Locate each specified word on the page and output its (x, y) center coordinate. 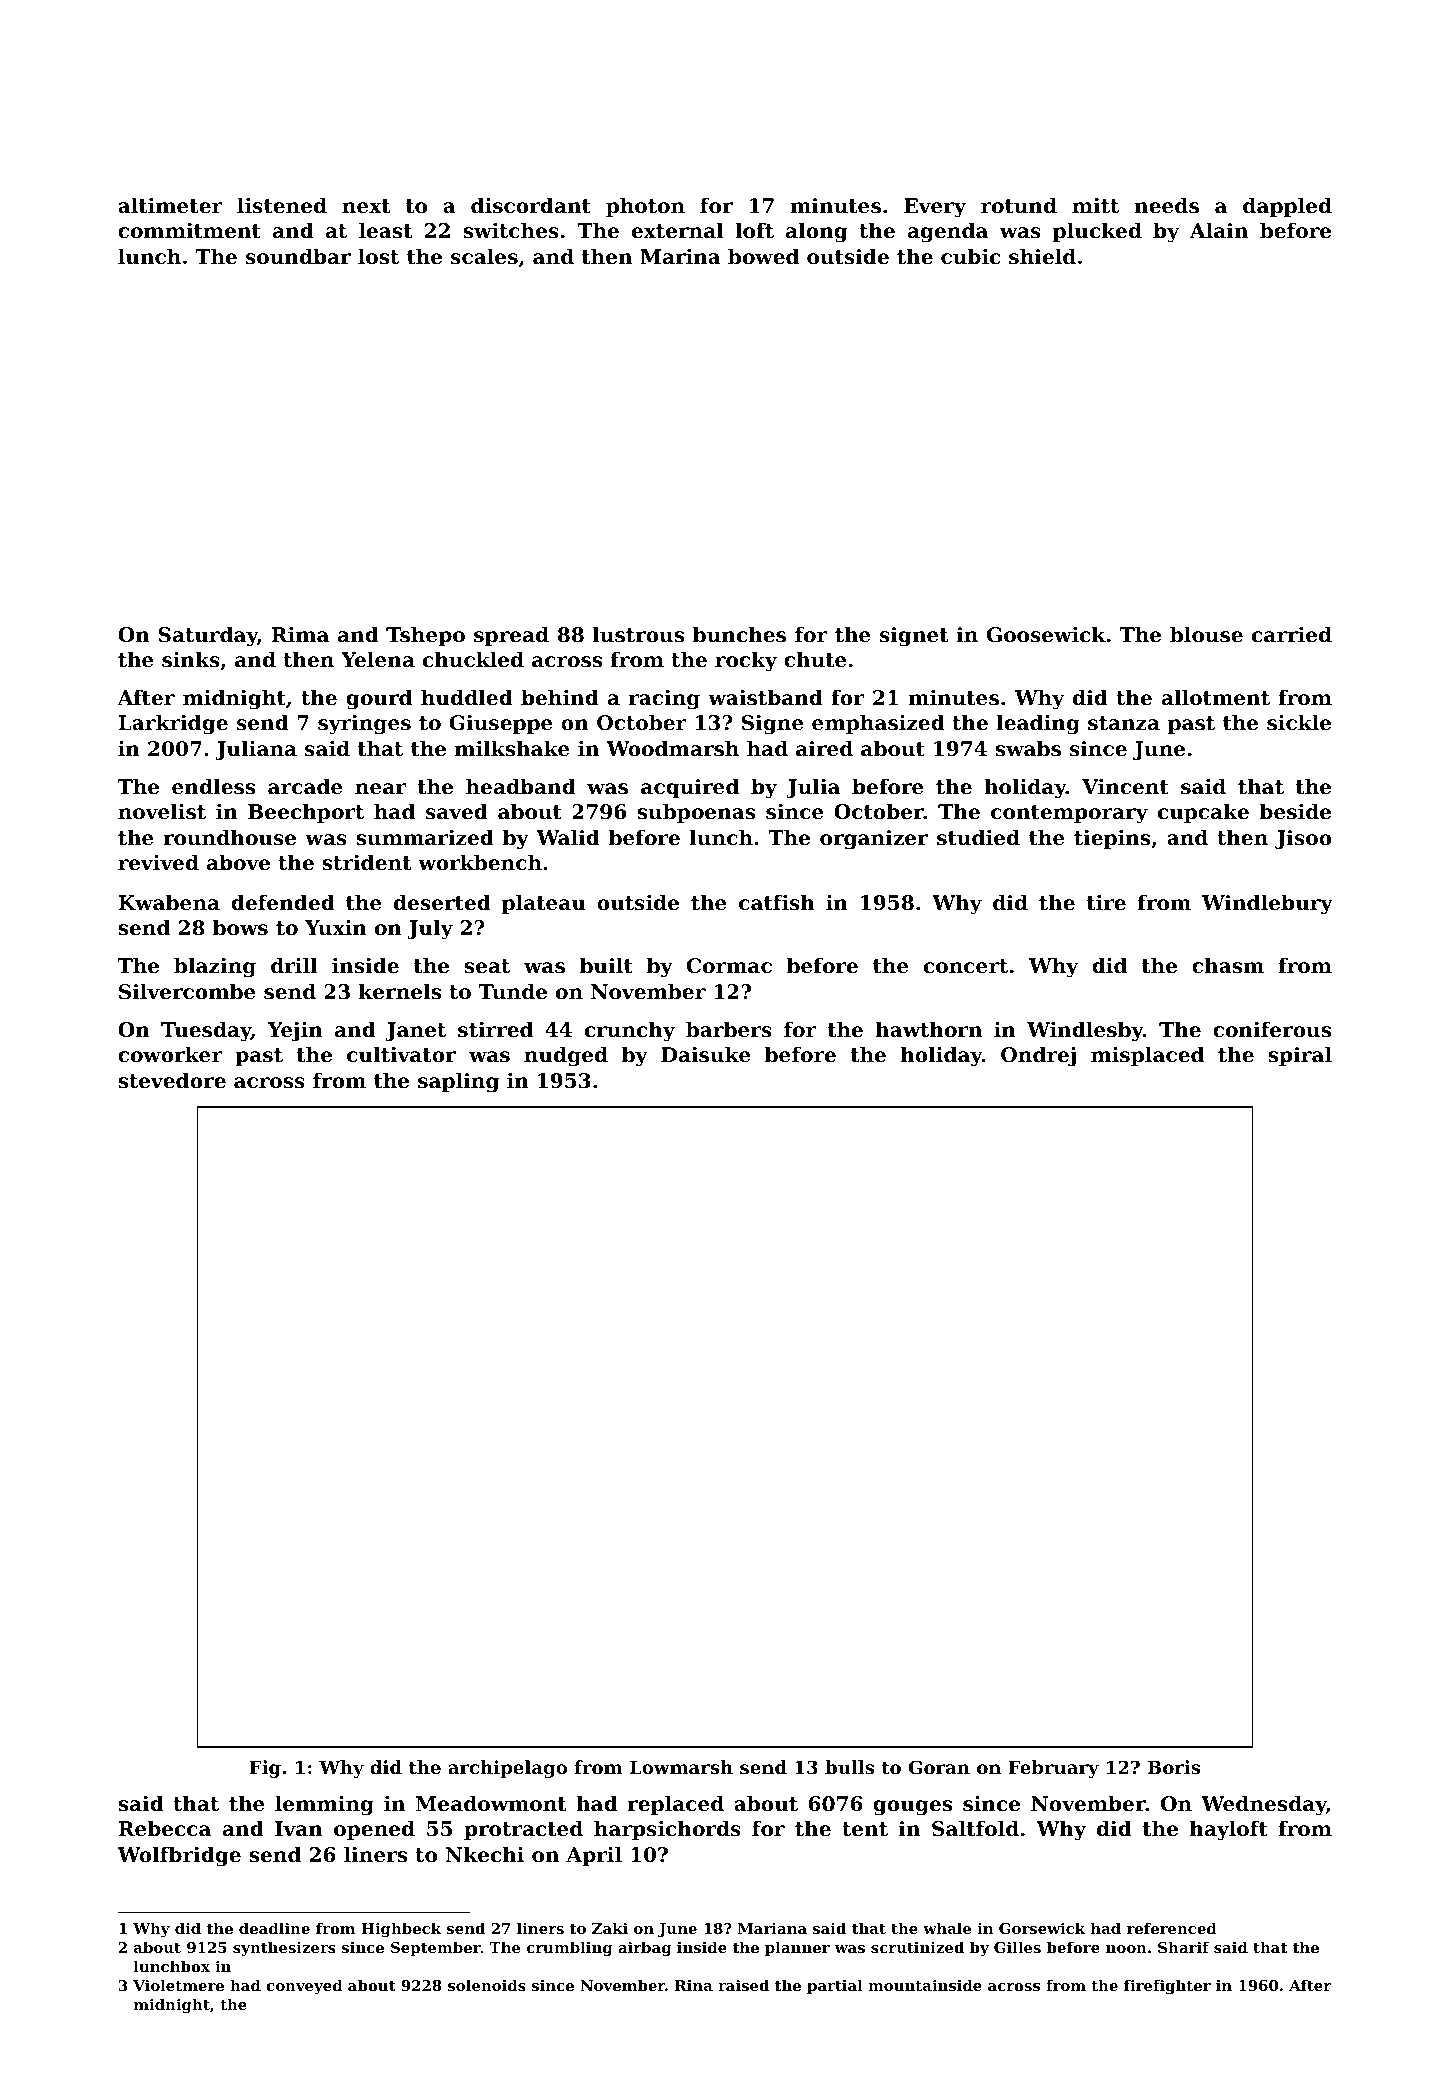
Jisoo (1303, 839)
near (380, 789)
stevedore (172, 1080)
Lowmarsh (681, 1767)
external (678, 230)
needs (1166, 205)
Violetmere (178, 1985)
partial (835, 1986)
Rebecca (164, 1828)
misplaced (1147, 1056)
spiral (1300, 1056)
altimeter (170, 205)
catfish (777, 902)
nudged (566, 1056)
